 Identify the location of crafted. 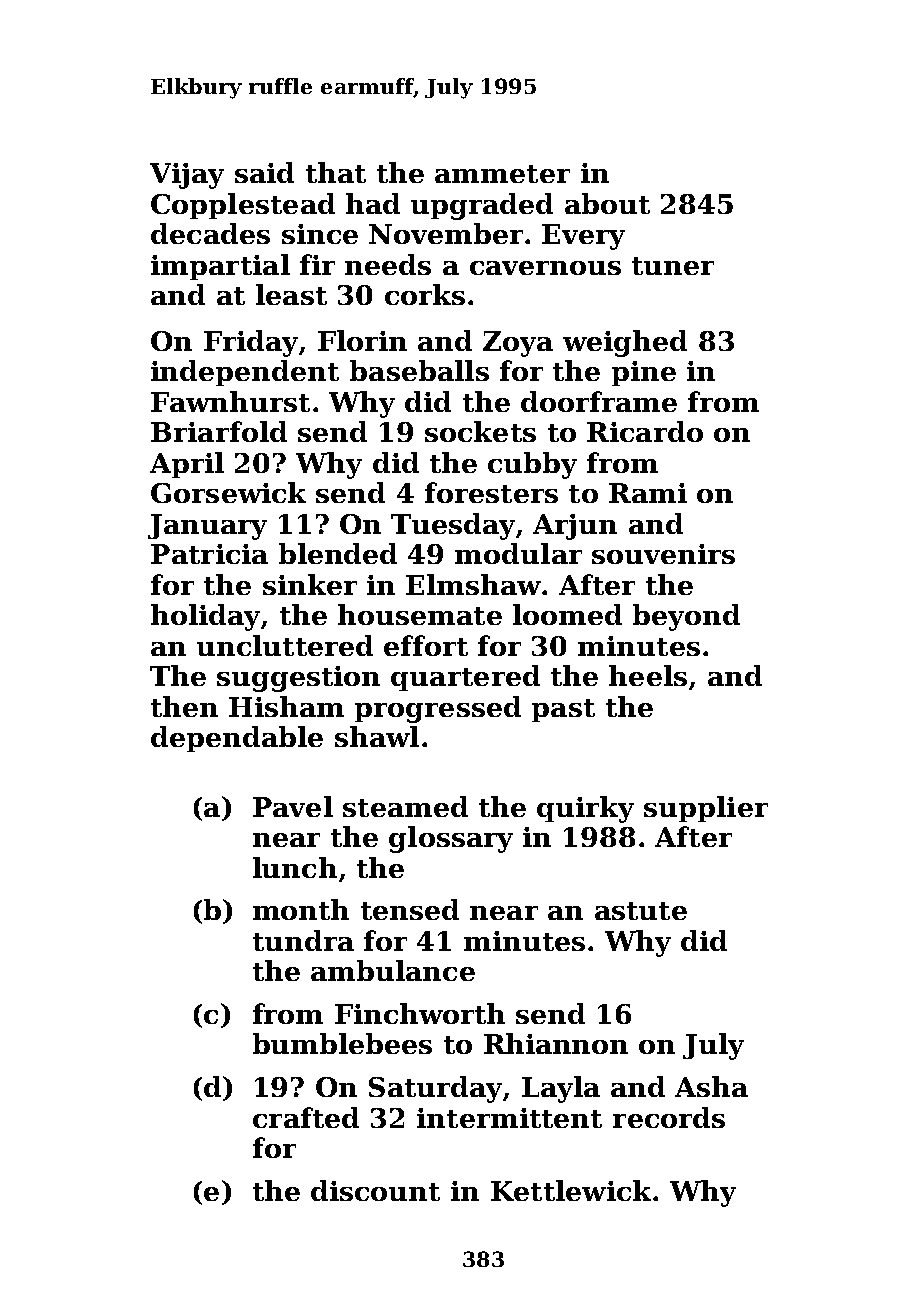
(306, 1117).
